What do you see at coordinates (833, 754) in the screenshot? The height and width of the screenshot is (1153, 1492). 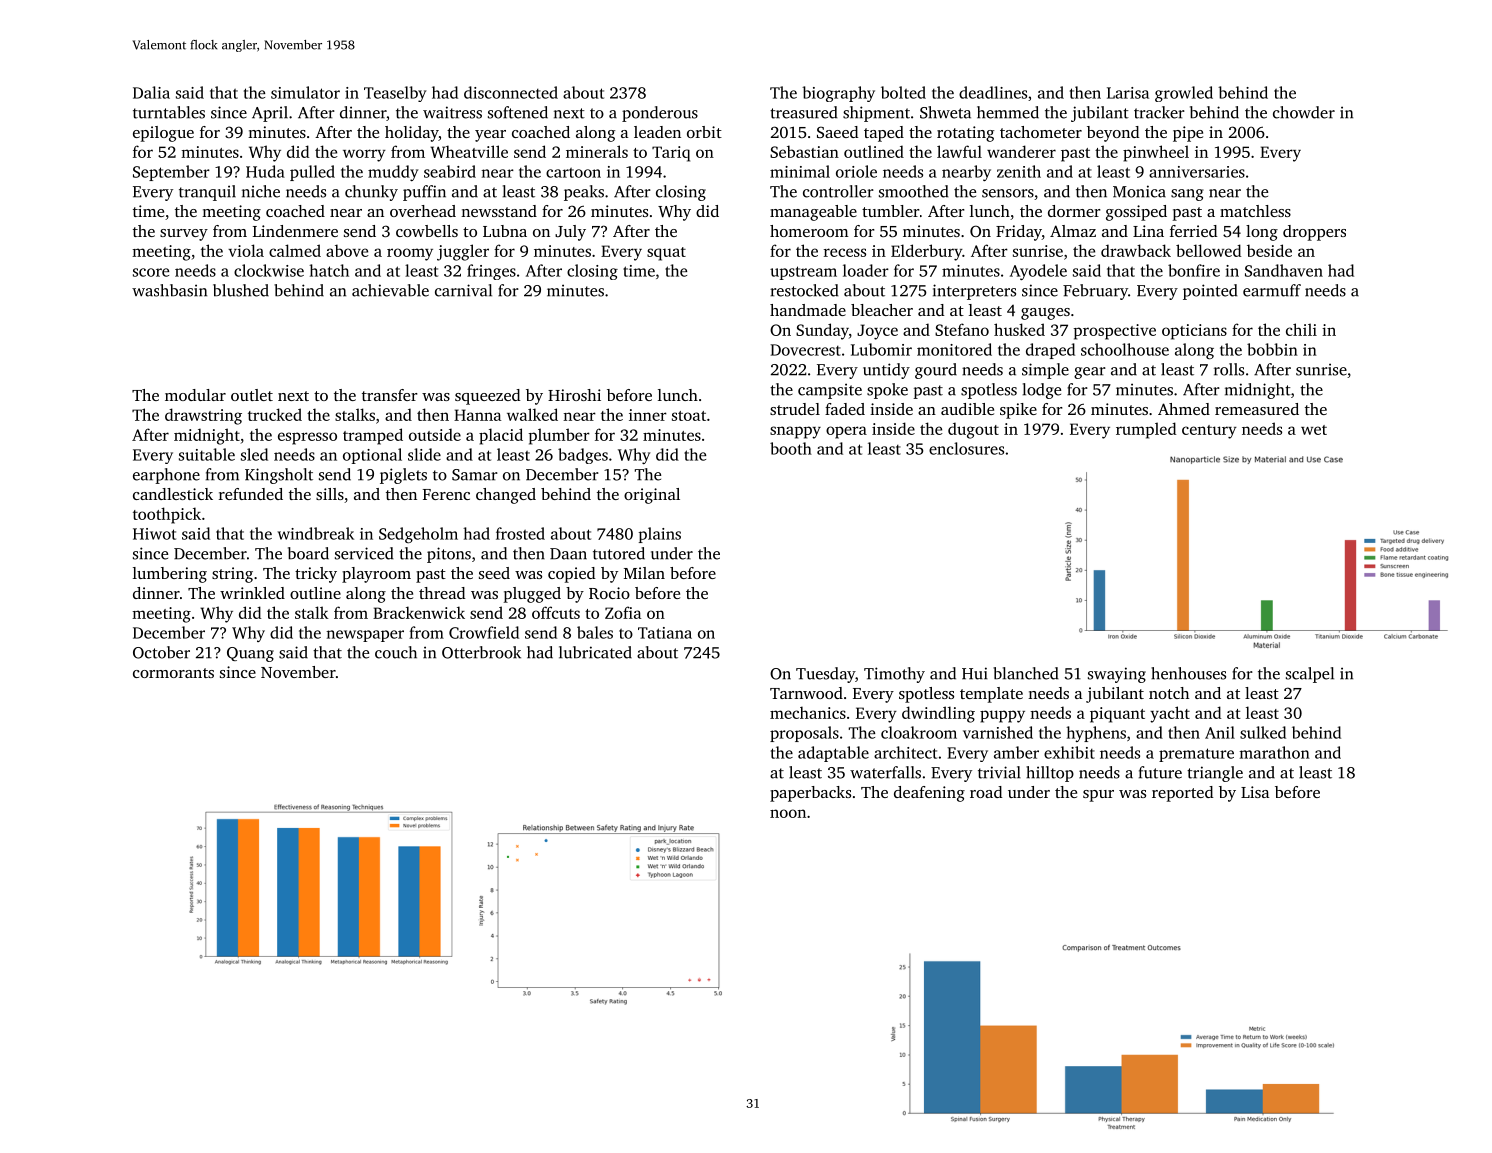 I see `adaptable` at bounding box center [833, 754].
